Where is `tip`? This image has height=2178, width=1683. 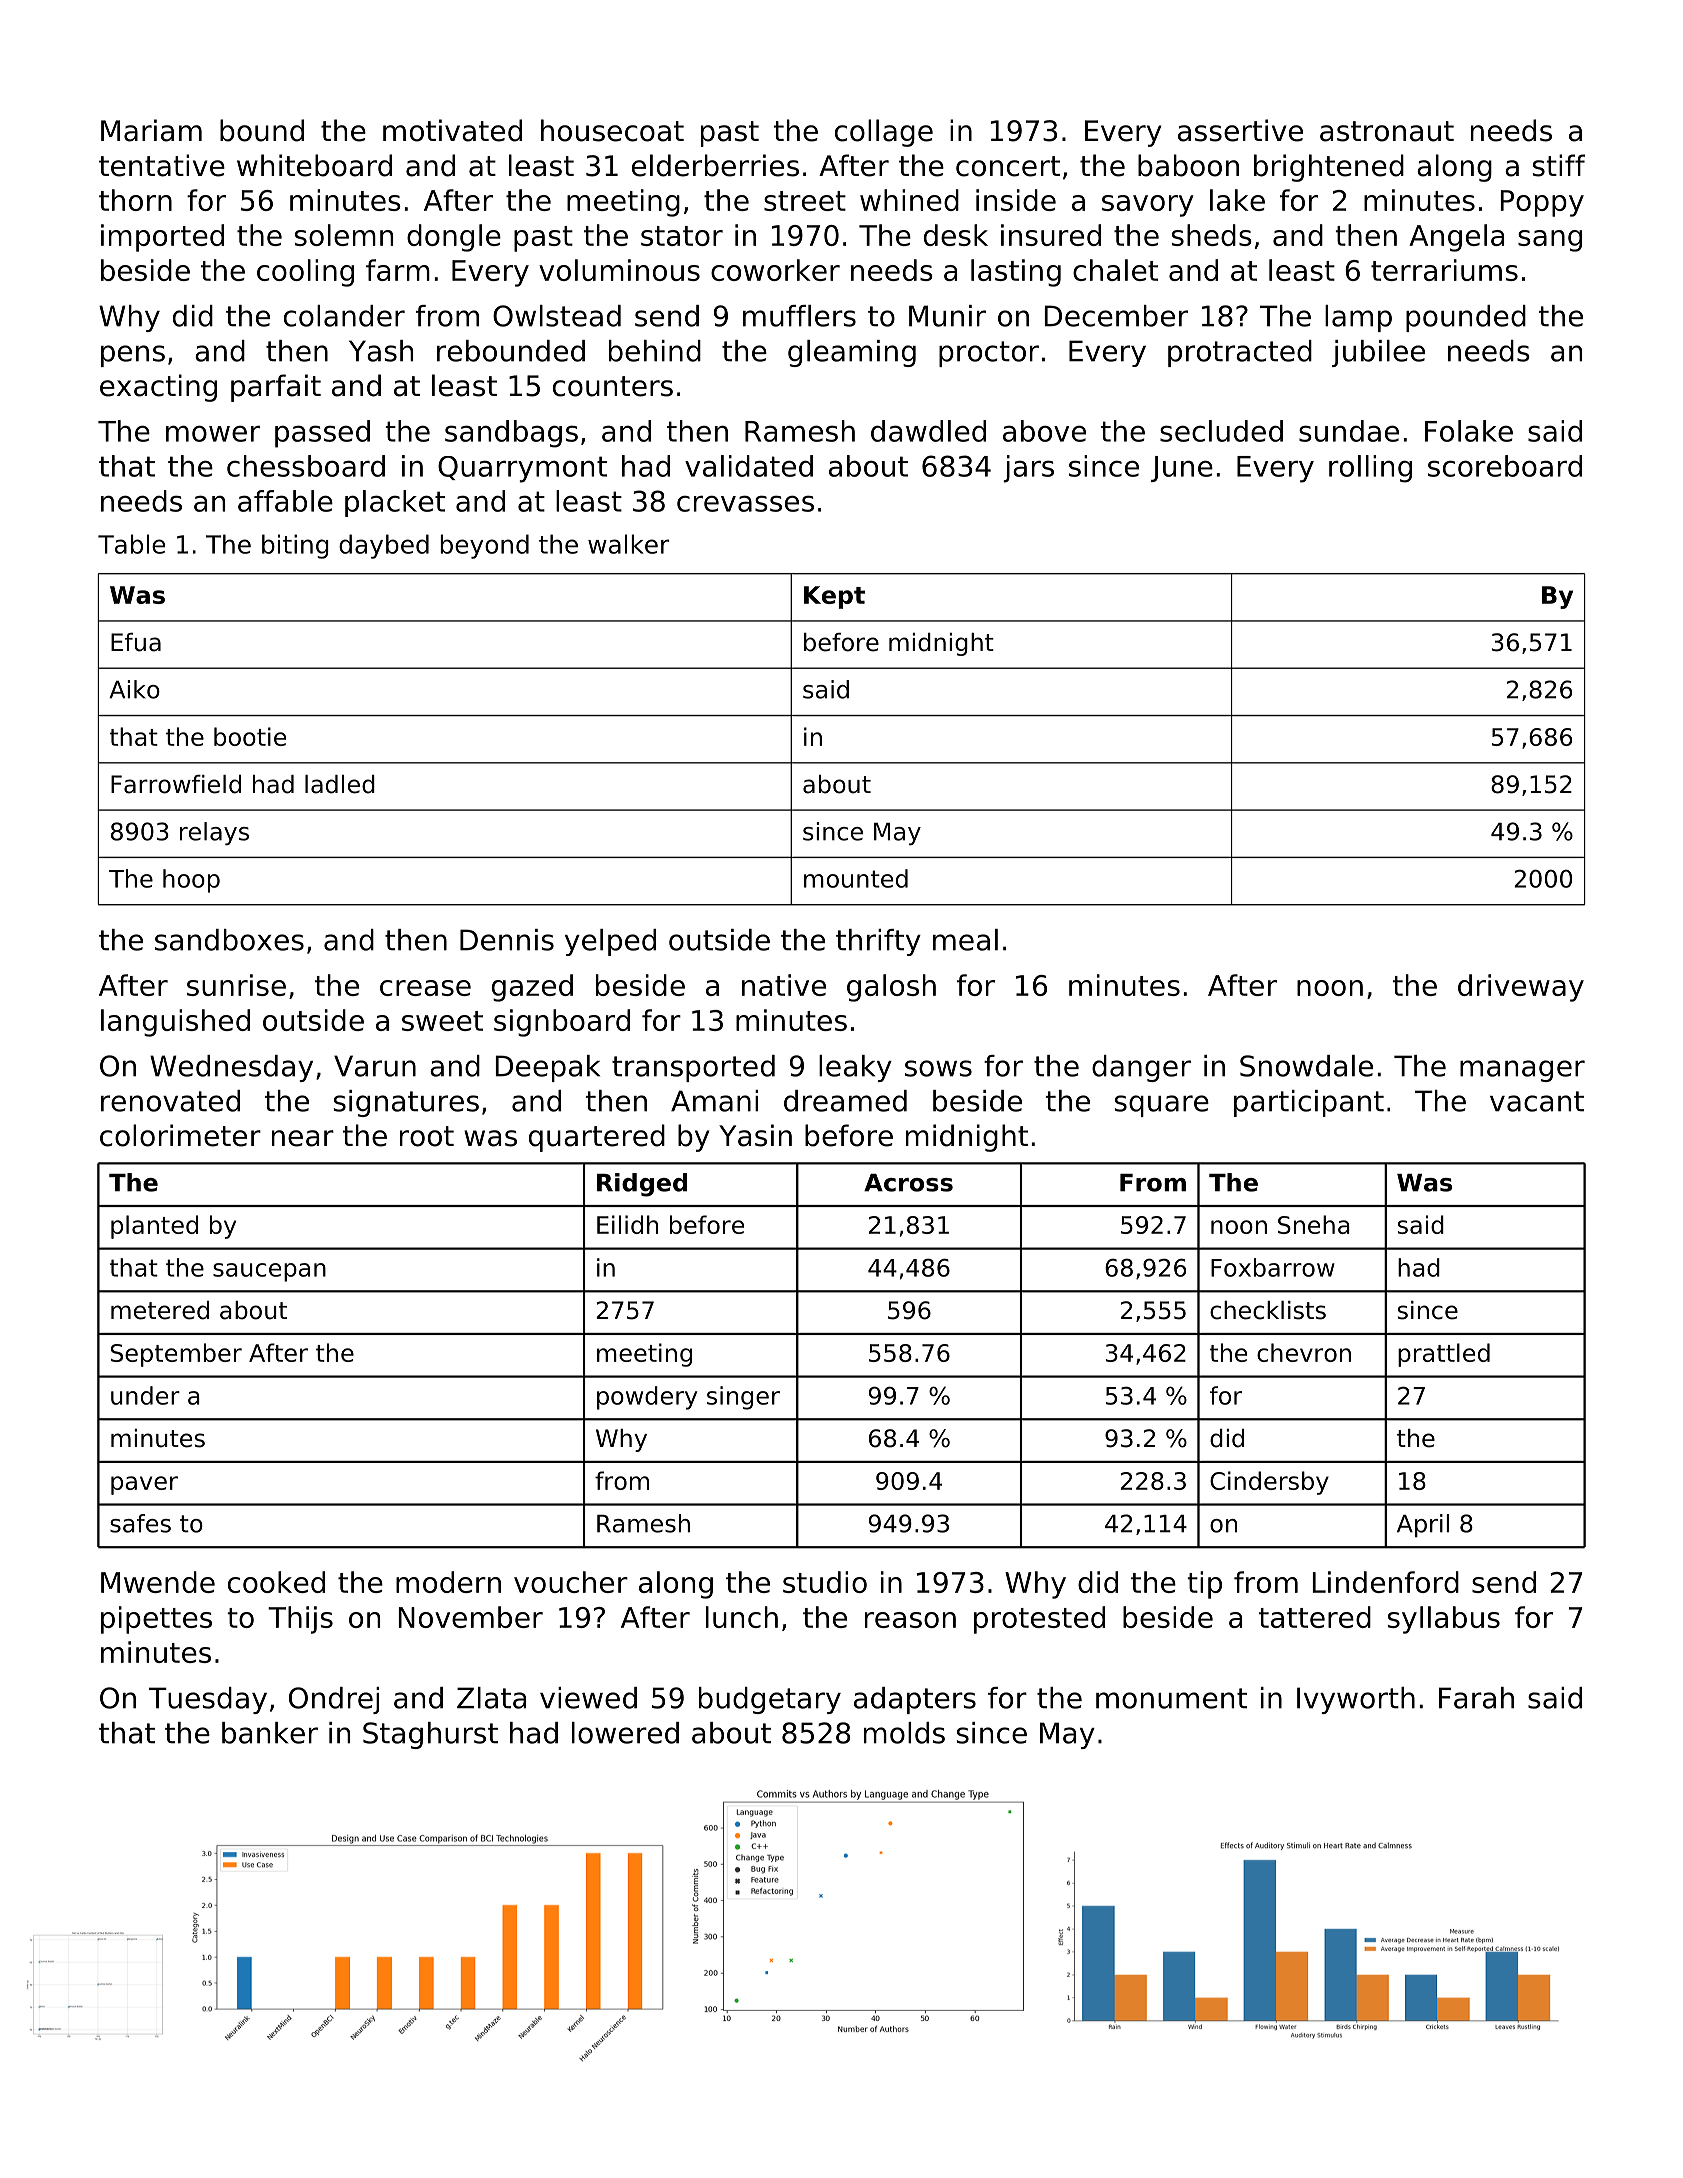
tip is located at coordinates (1204, 1585).
